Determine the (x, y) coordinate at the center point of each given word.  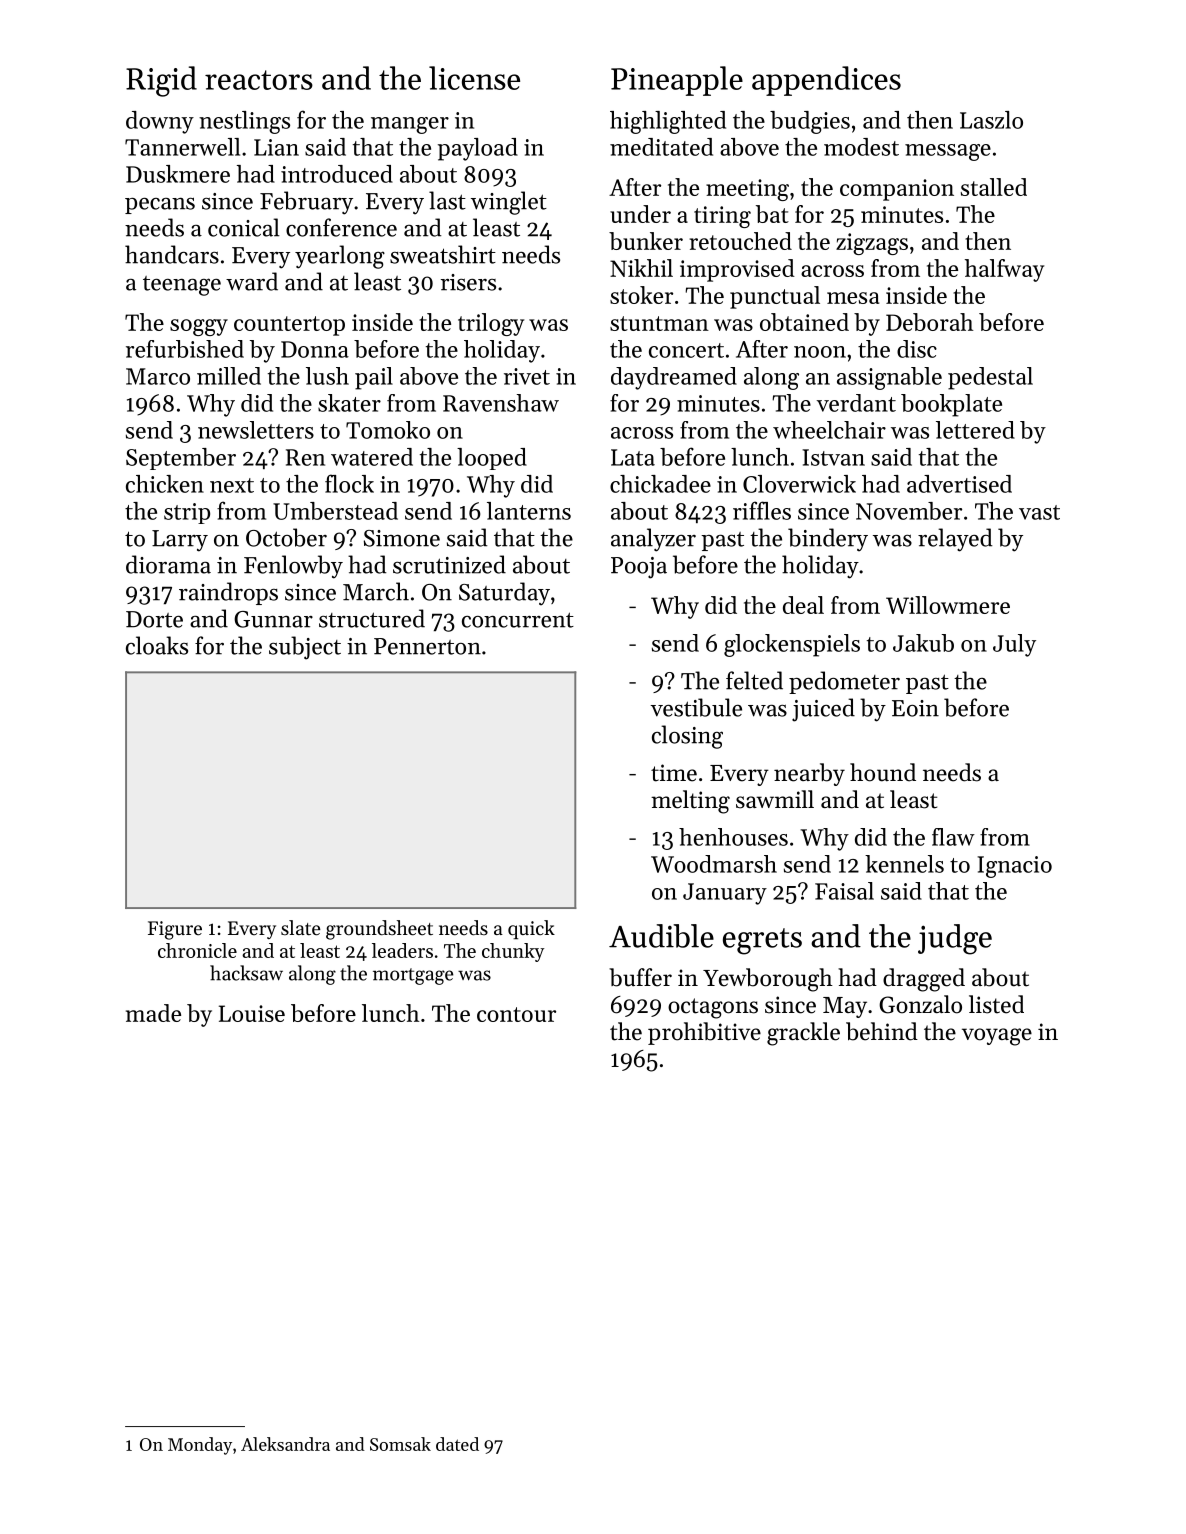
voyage (997, 1037)
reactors (259, 80)
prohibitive (704, 1033)
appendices (826, 81)
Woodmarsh (714, 864)
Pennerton (427, 646)
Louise (252, 1013)
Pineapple (677, 81)
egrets (762, 941)
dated (457, 1444)
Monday (200, 1446)
